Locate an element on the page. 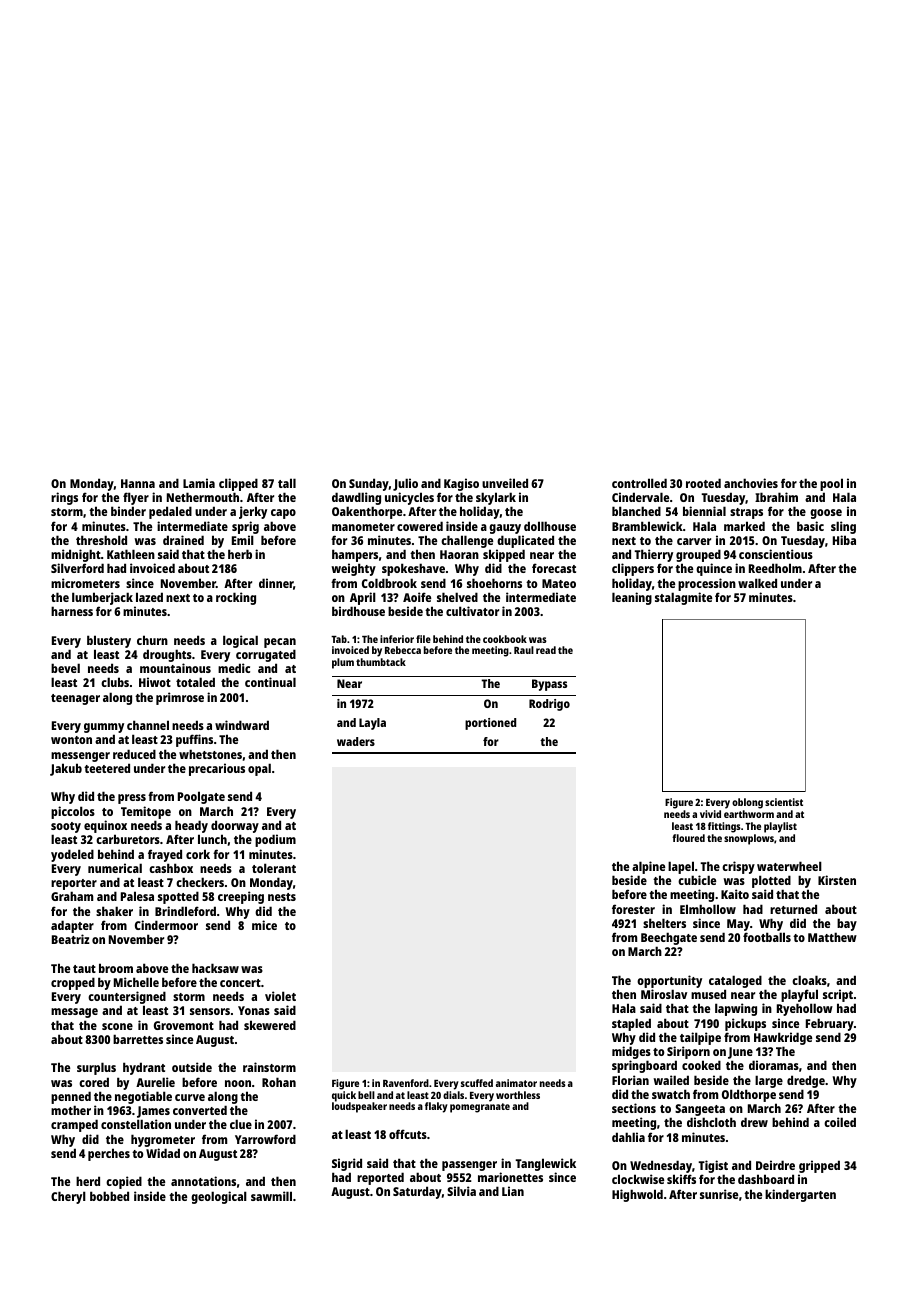 The height and width of the image is (1316, 908). Hiba is located at coordinates (844, 540).
